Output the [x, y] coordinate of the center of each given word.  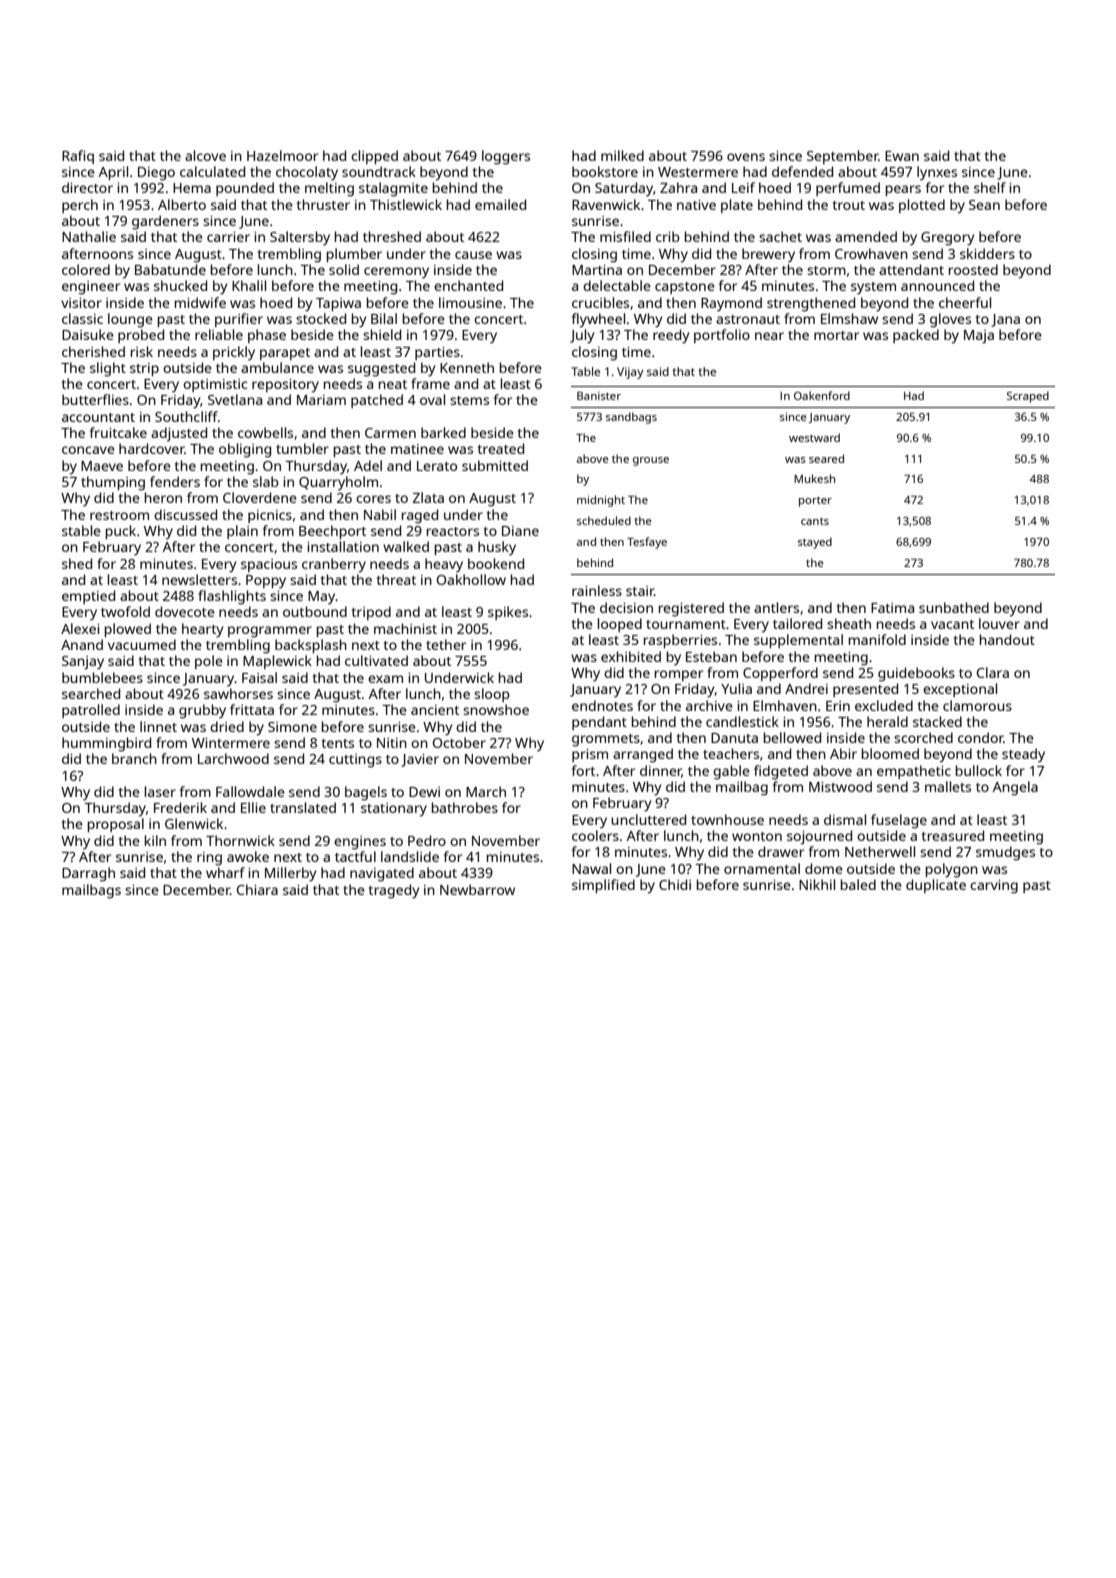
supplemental [798, 641]
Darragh [88, 874]
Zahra [678, 187]
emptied [88, 597]
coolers [595, 835]
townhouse [727, 819]
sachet [780, 236]
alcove [205, 155]
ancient [435, 710]
